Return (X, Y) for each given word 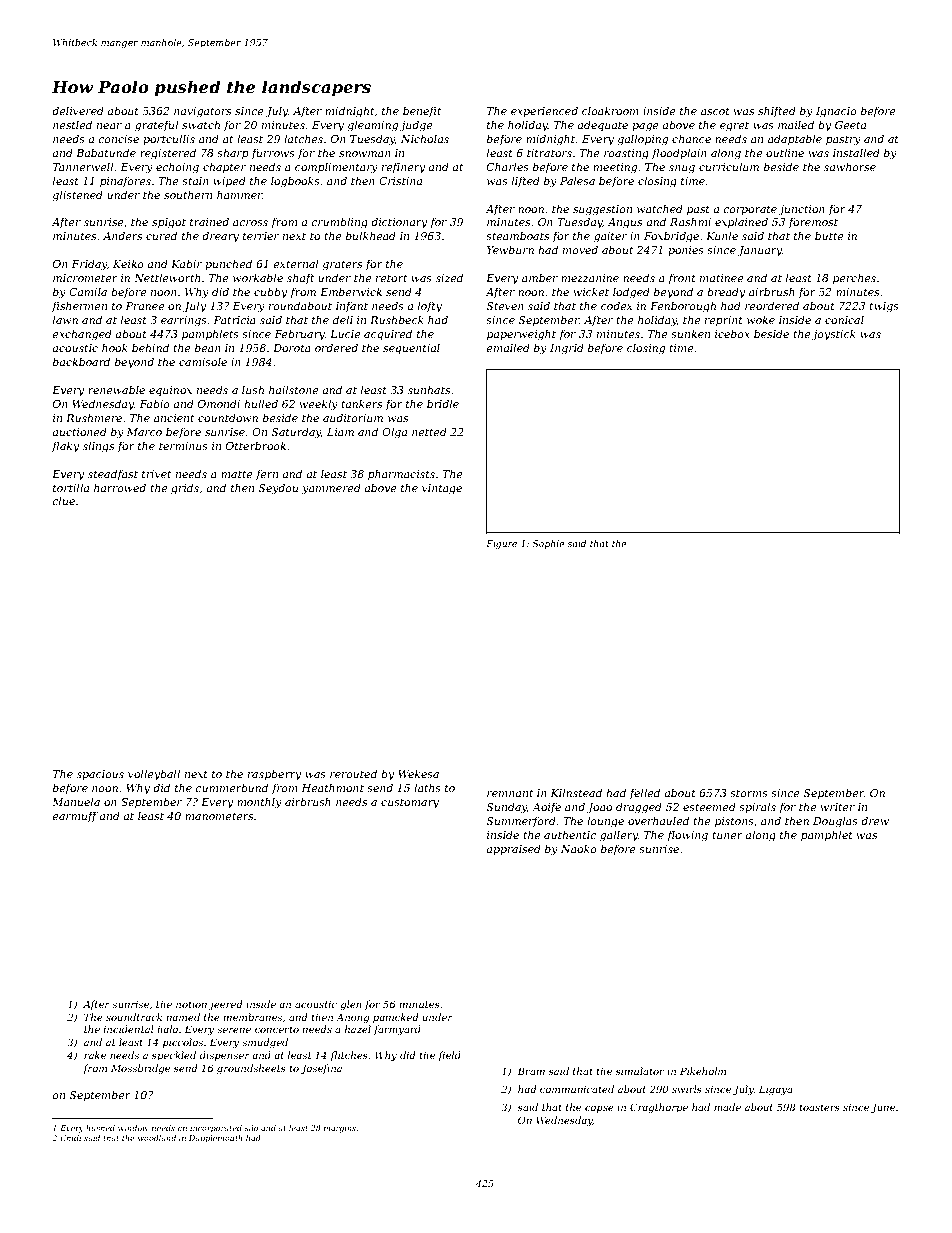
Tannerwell (83, 166)
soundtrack (134, 1017)
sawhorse (850, 166)
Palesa (577, 180)
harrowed (120, 487)
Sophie (548, 544)
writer (838, 807)
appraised (513, 849)
